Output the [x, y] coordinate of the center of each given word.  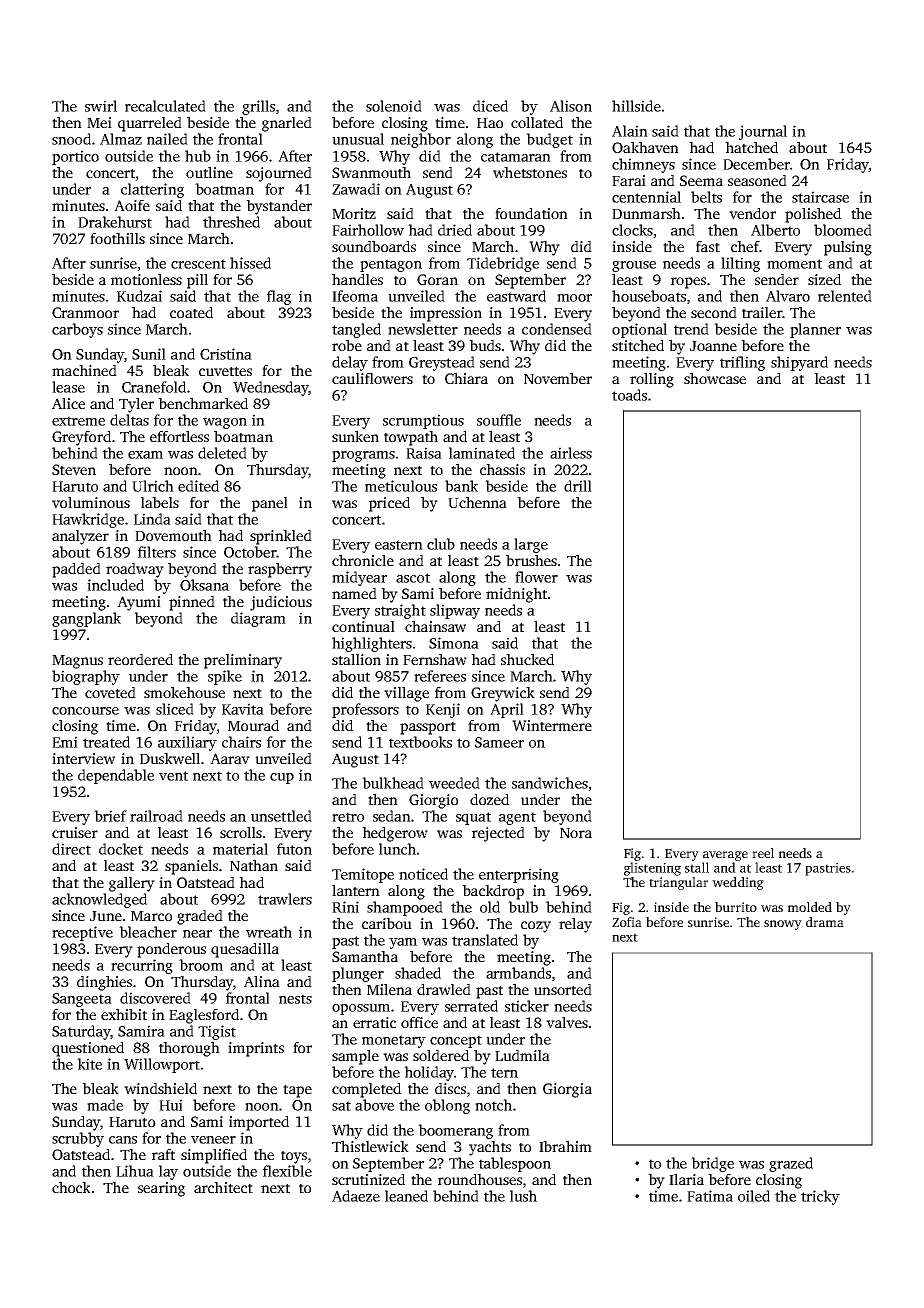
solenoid [394, 106]
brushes [531, 560]
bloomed [843, 230]
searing [161, 1189]
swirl [101, 106]
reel [763, 853]
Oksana [204, 585]
